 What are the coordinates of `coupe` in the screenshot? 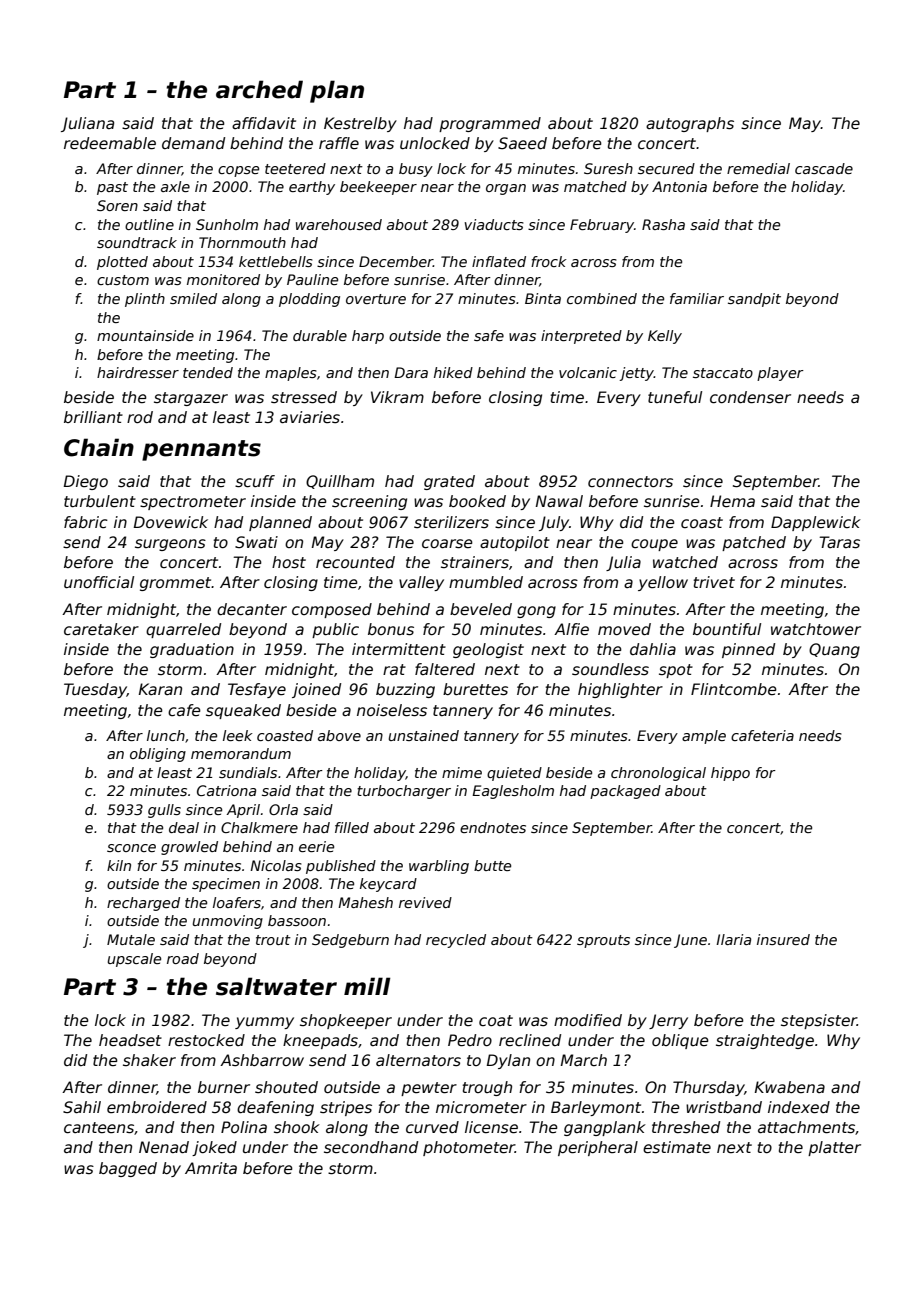 It's located at (654, 545).
